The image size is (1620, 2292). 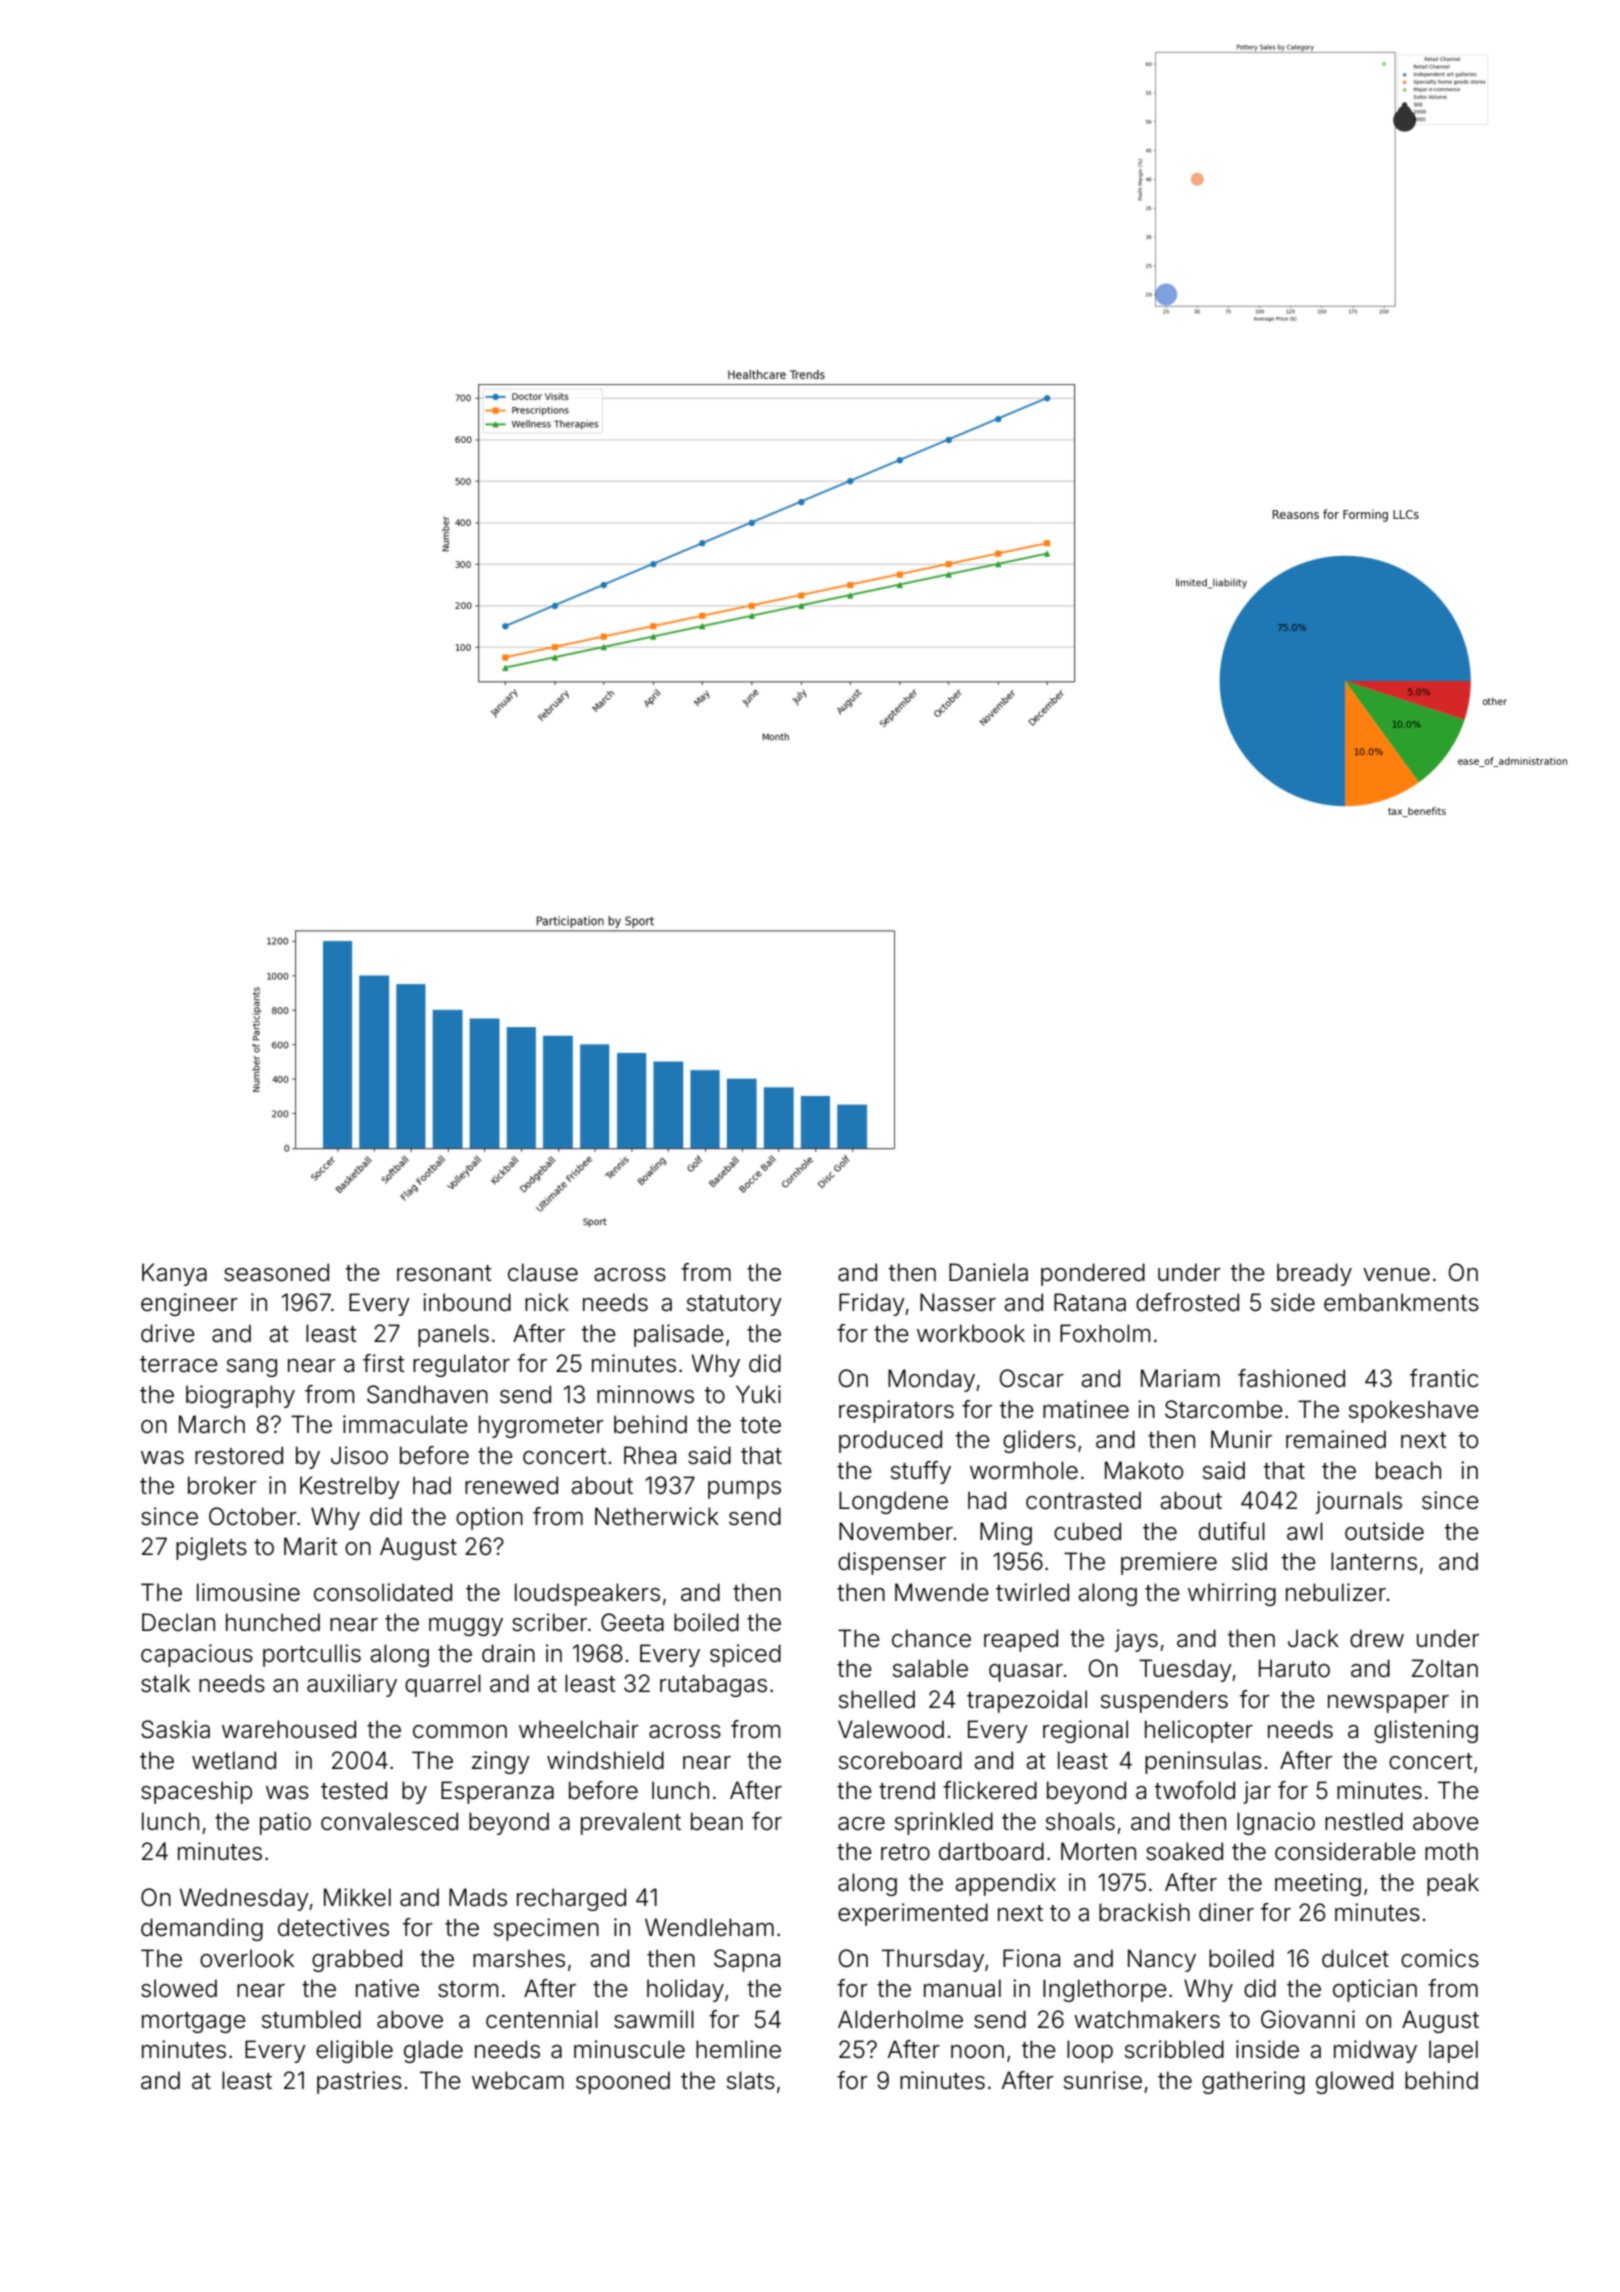 I want to click on seasoned, so click(x=276, y=1272).
